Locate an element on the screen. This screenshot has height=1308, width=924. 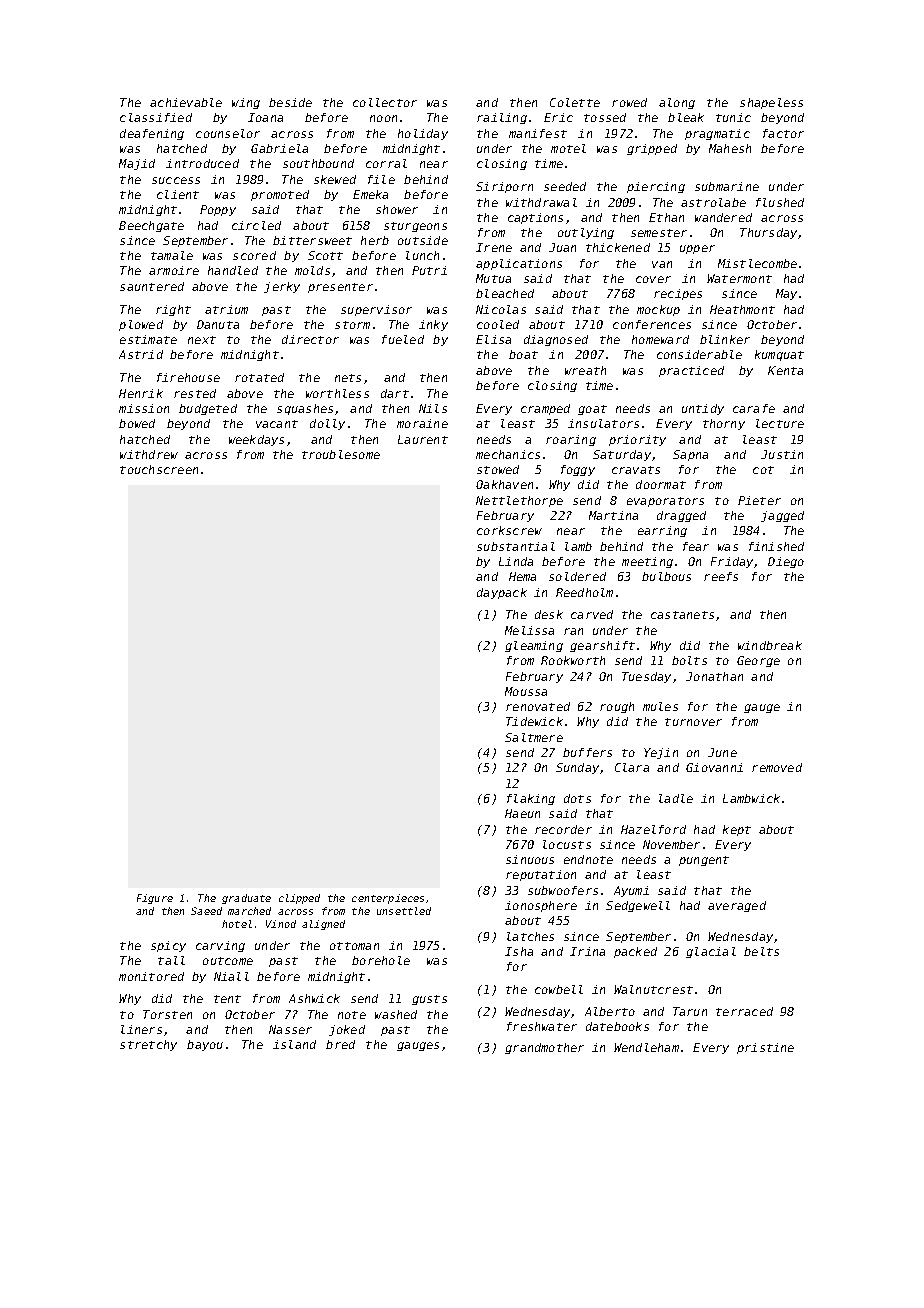
aligned is located at coordinates (323, 925).
